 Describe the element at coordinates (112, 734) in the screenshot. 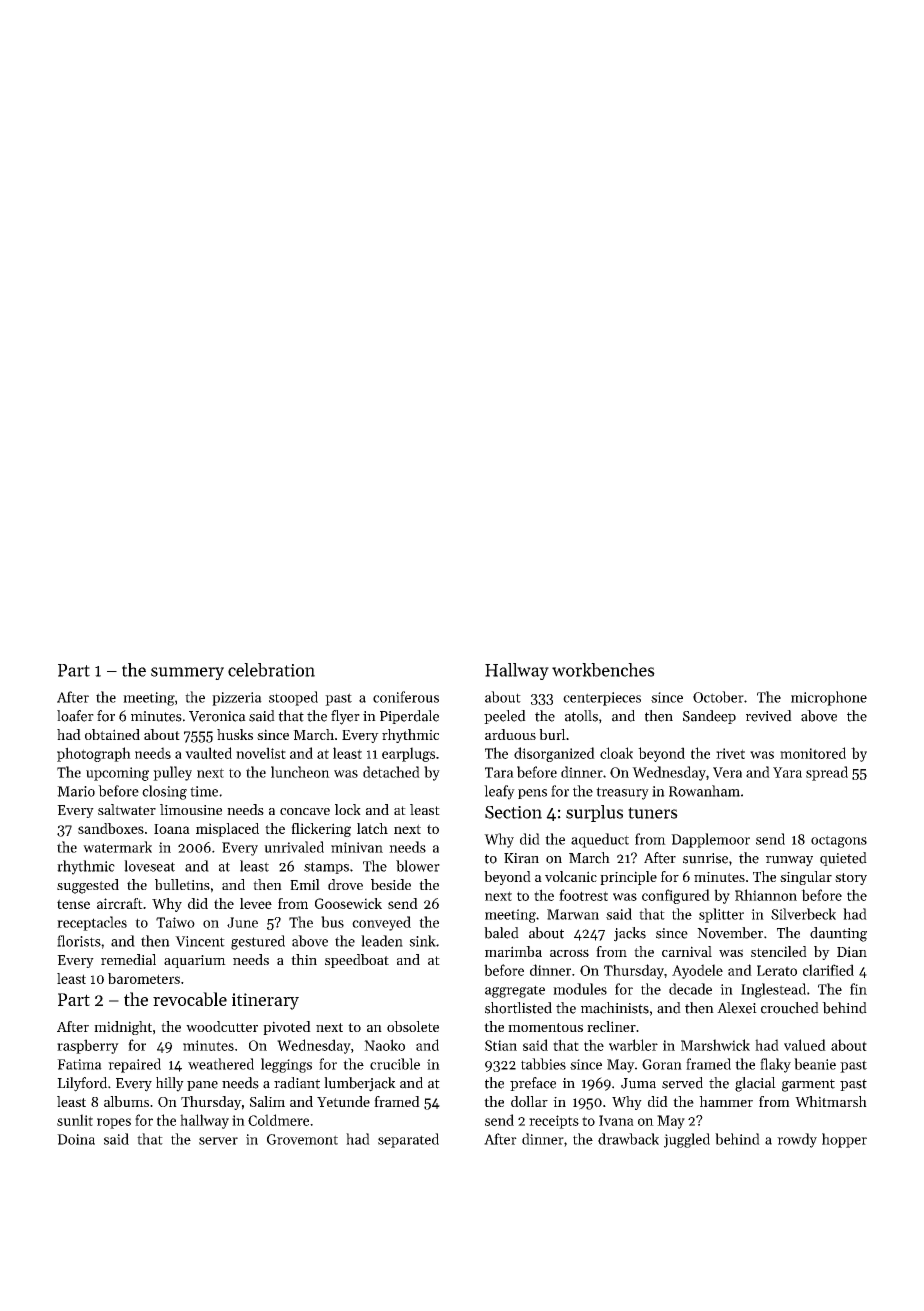

I see `obtained` at that location.
